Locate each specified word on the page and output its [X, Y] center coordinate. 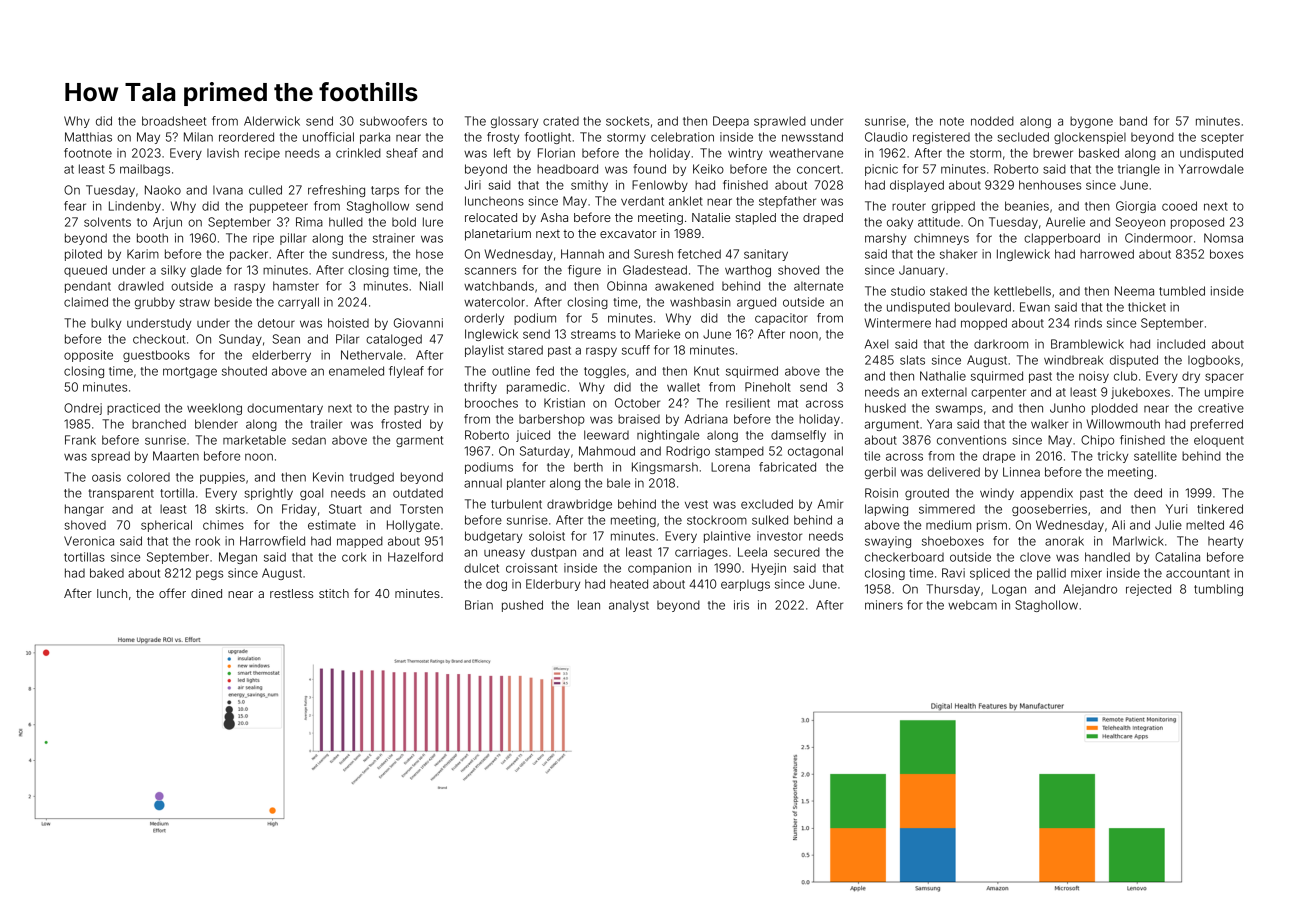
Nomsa [1223, 238]
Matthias [88, 137]
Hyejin [769, 569]
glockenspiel [1090, 138]
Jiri [473, 185]
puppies [222, 478]
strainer [394, 238]
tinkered [1220, 509]
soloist [547, 536]
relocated [491, 217]
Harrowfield [272, 541]
